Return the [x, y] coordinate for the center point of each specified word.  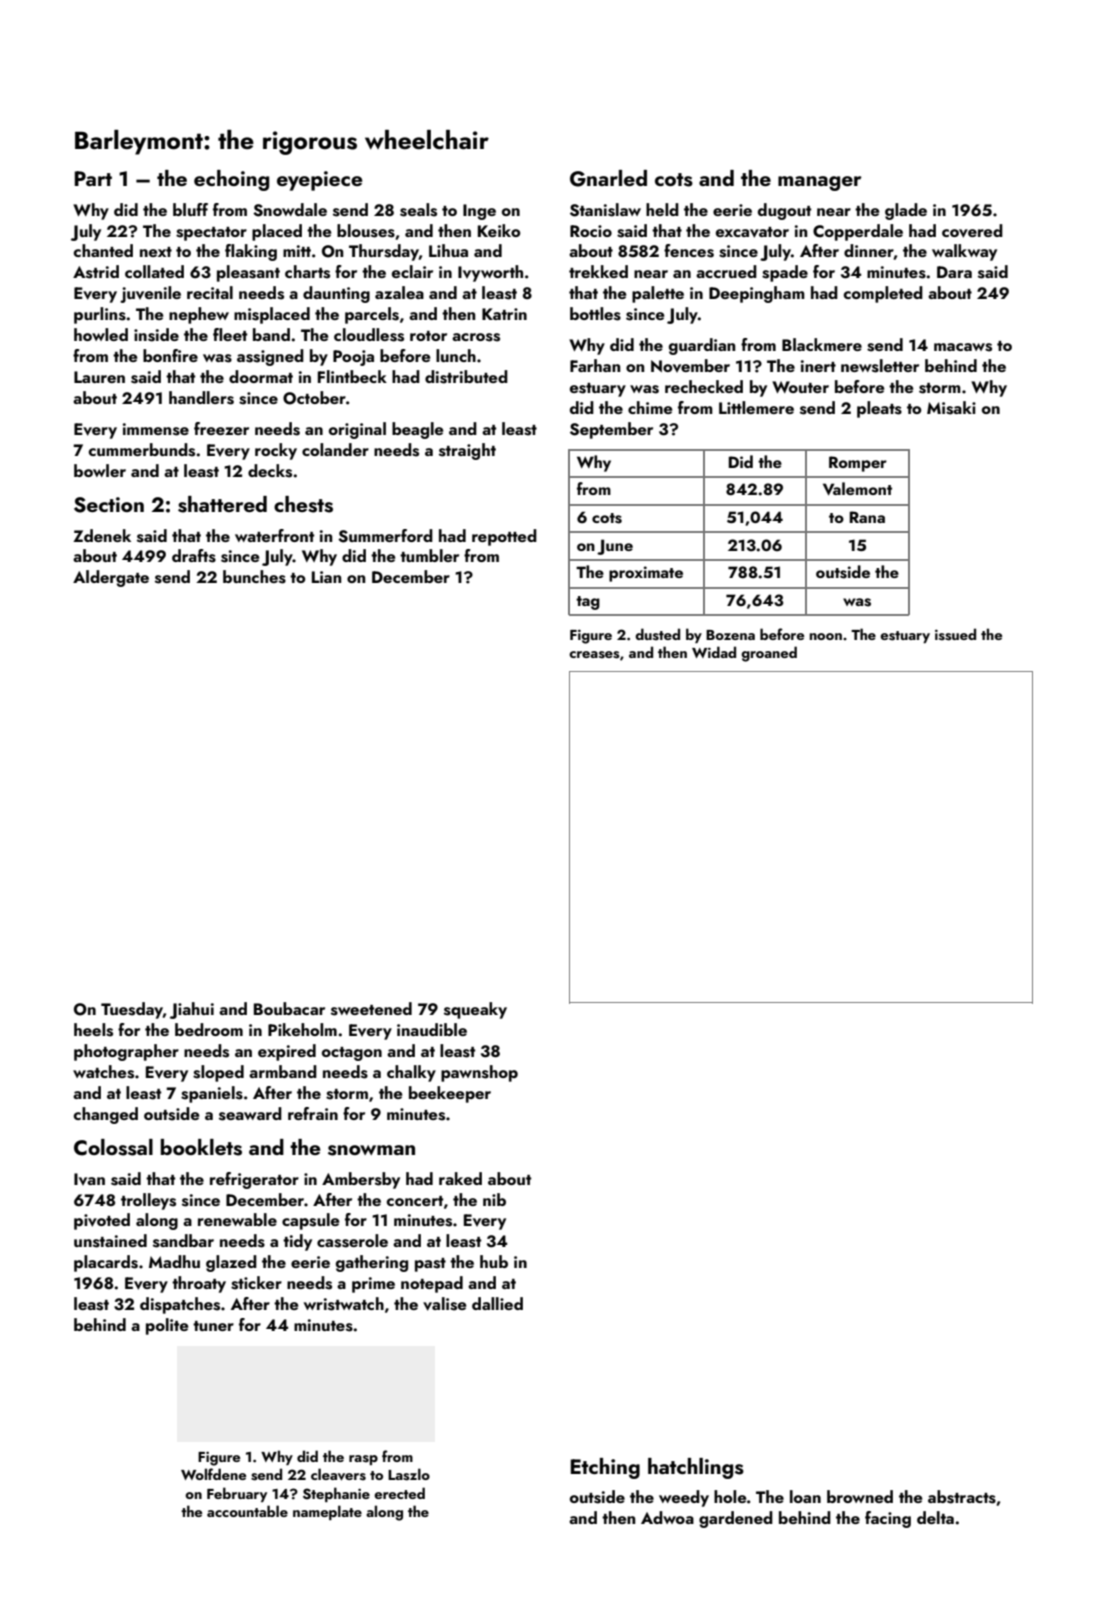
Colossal [113, 1147]
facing [888, 1519]
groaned [769, 654]
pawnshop [479, 1073]
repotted [504, 537]
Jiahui [192, 1010]
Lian [326, 577]
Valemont [857, 488]
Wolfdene [213, 1474]
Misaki [951, 408]
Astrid [96, 272]
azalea [399, 292]
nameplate [327, 1512]
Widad [714, 652]
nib [494, 1199]
